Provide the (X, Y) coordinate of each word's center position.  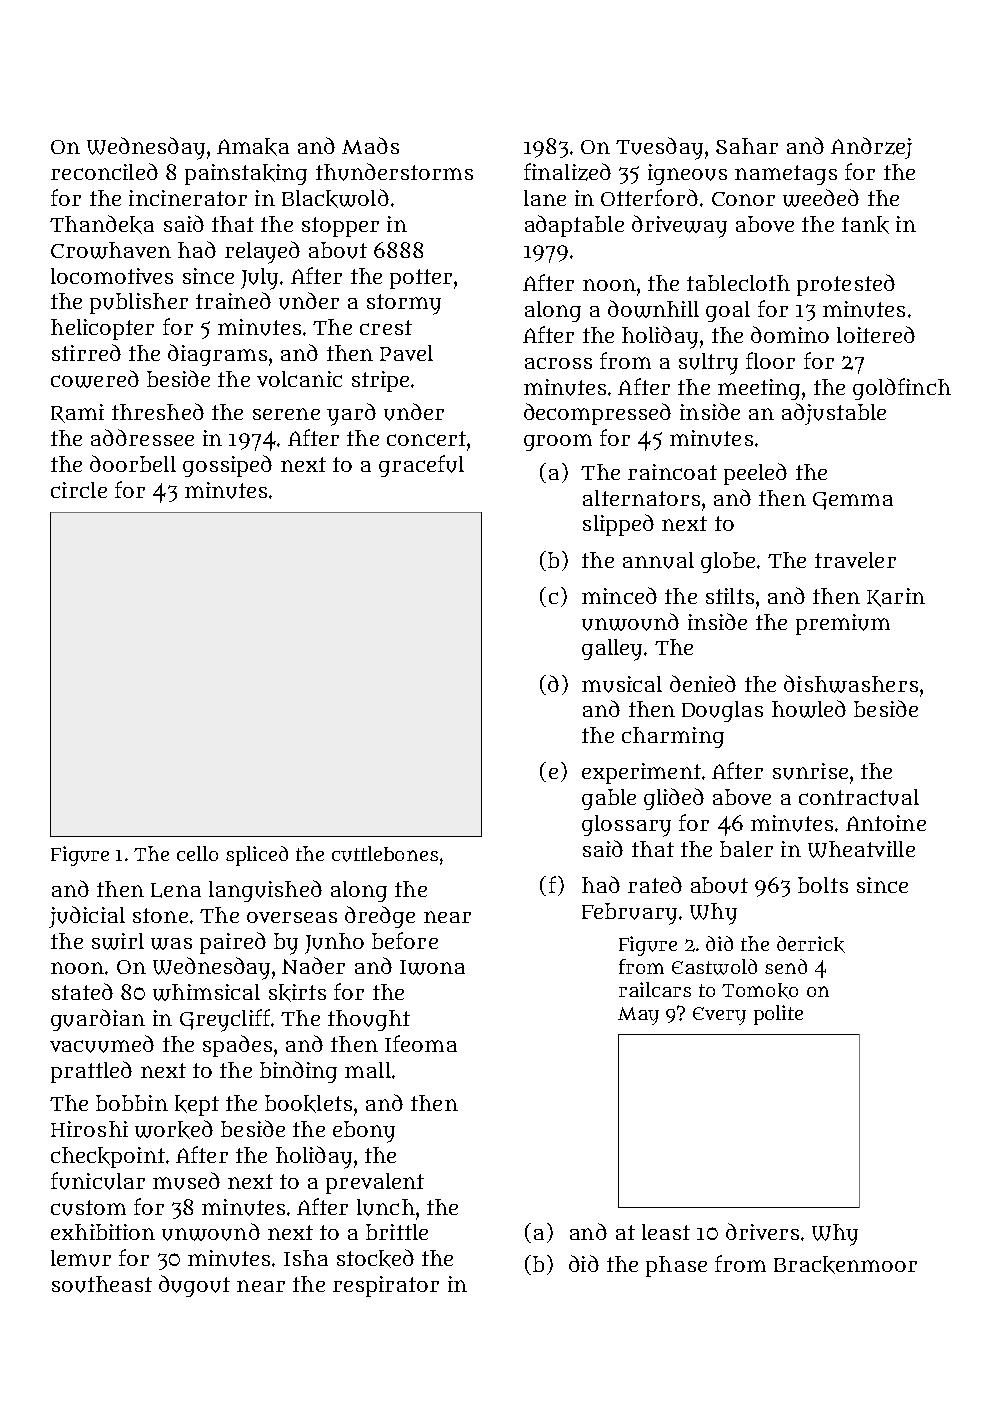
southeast (102, 1284)
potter (421, 279)
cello (197, 853)
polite (778, 1015)
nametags (786, 175)
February (629, 914)
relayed (262, 252)
